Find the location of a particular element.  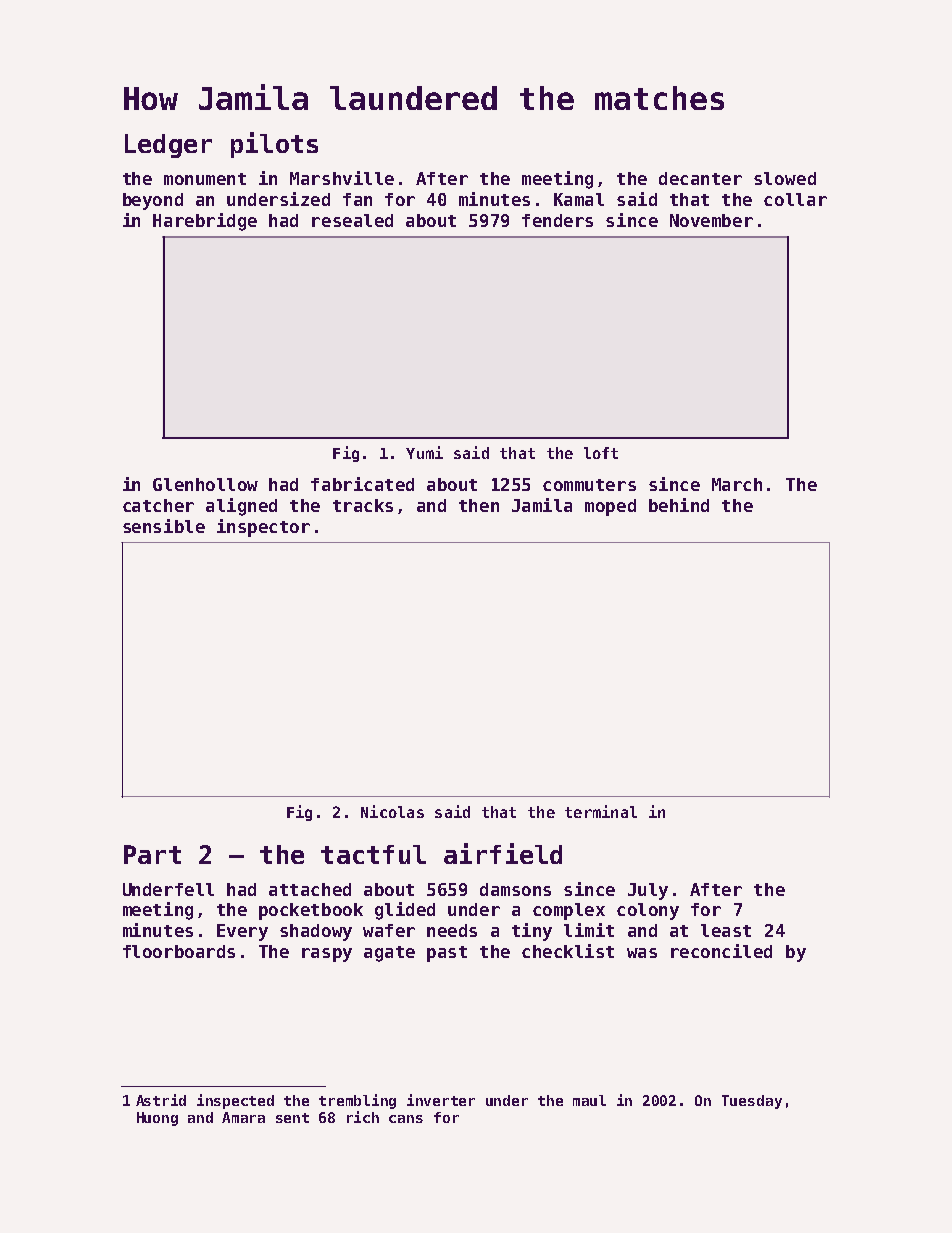

November is located at coordinates (711, 220).
